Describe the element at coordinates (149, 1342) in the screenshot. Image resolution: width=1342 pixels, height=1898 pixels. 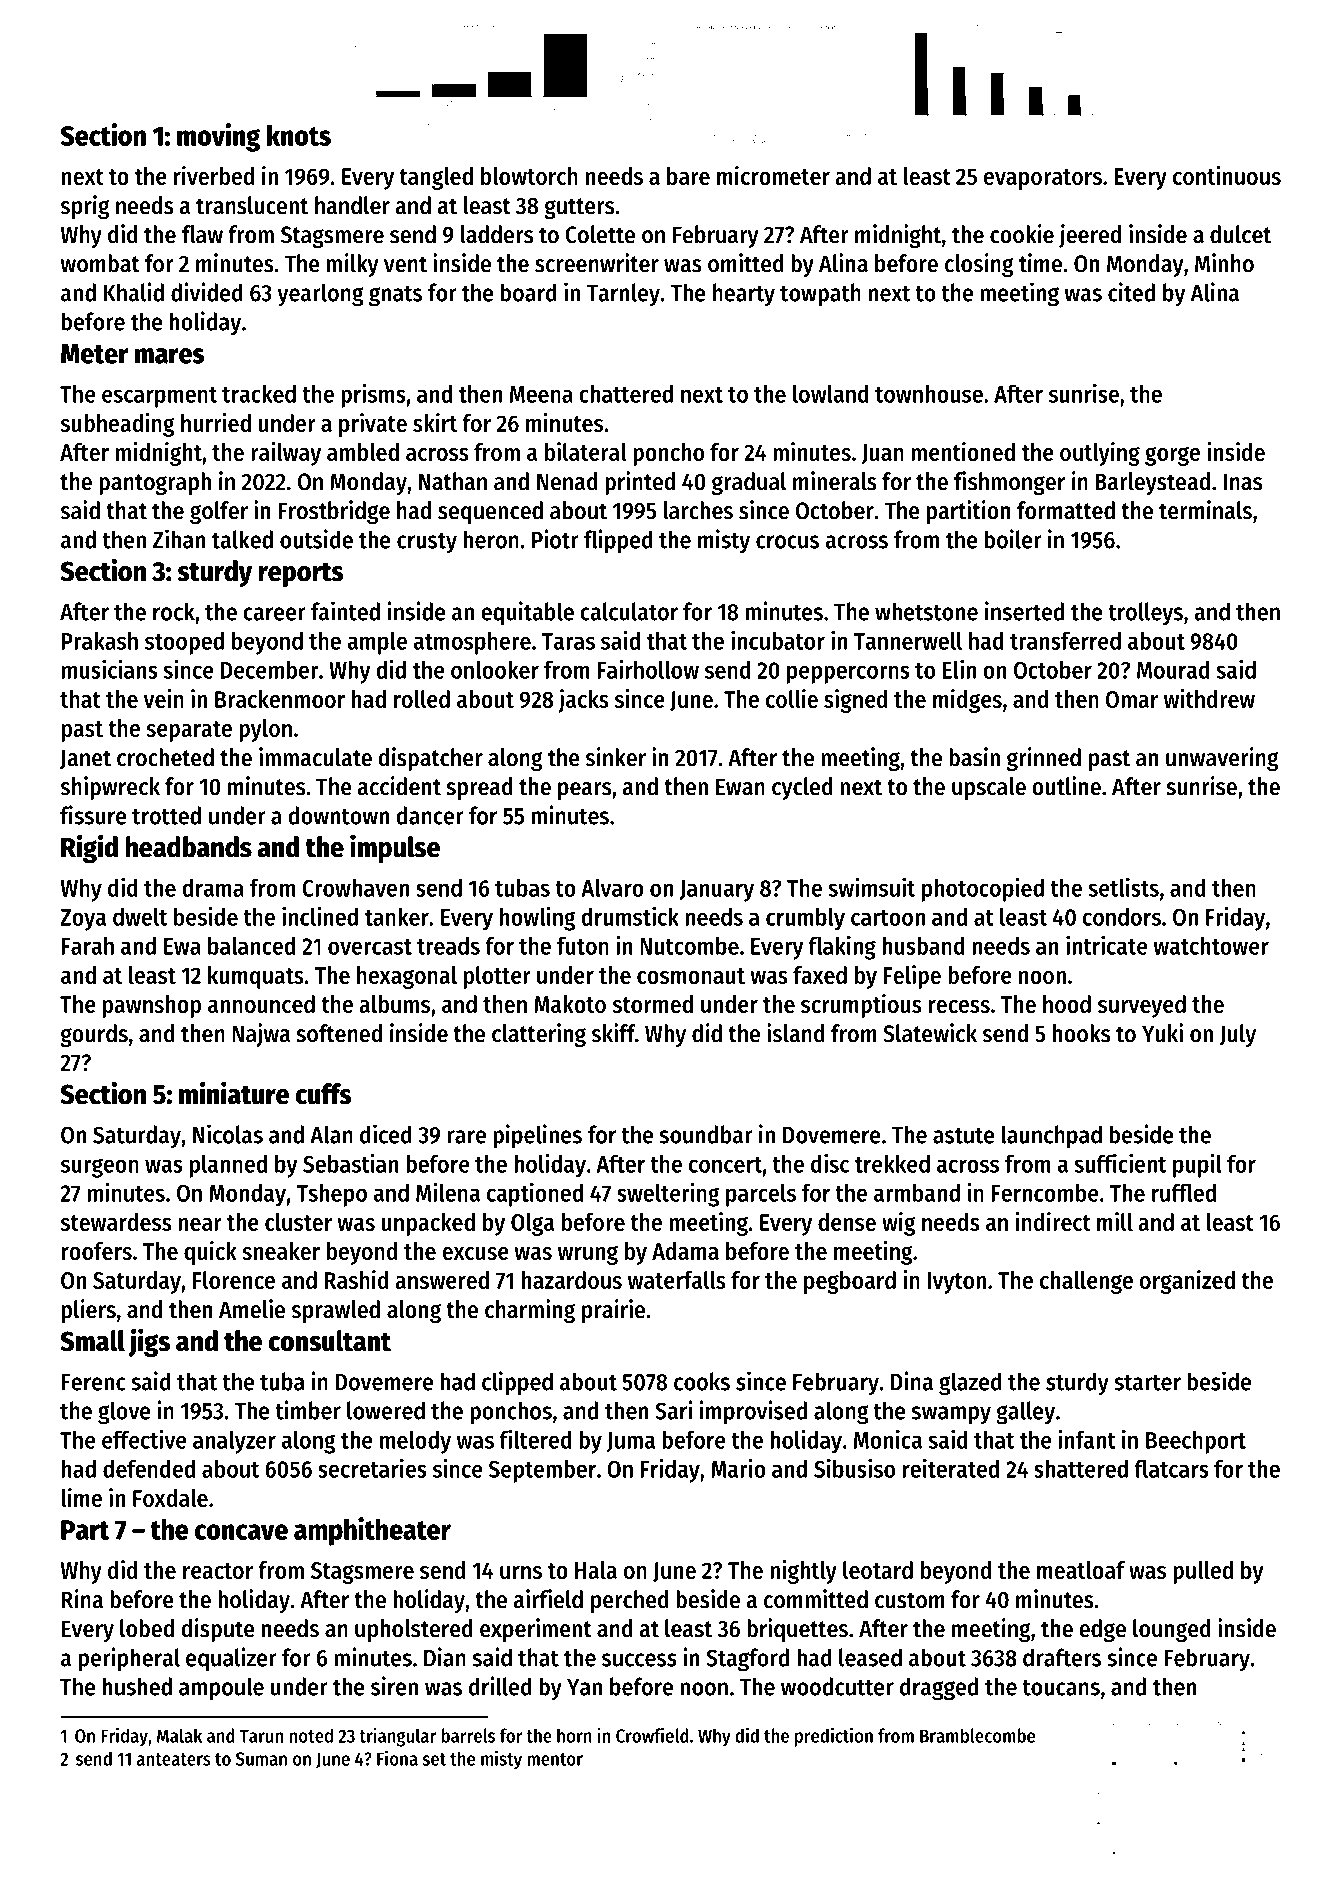
I see `jigs` at that location.
